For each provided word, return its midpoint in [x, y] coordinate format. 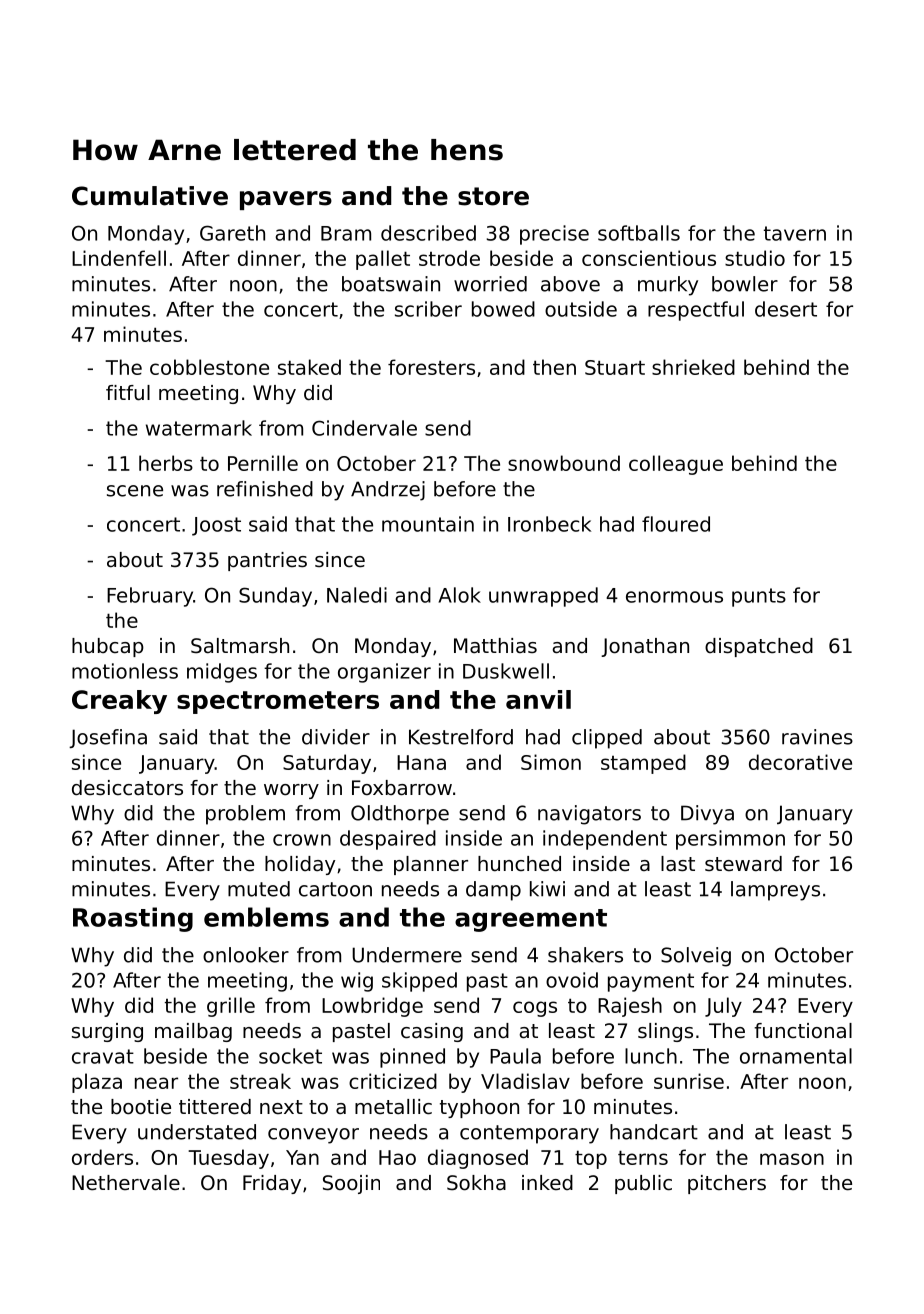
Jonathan [645, 647]
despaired [388, 840]
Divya [707, 815]
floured [676, 524]
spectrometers [278, 702]
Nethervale [126, 1183]
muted [259, 889]
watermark [199, 428]
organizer [384, 673]
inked [547, 1182]
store [493, 196]
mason [792, 1159]
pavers [286, 200]
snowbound [564, 463]
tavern [795, 233]
